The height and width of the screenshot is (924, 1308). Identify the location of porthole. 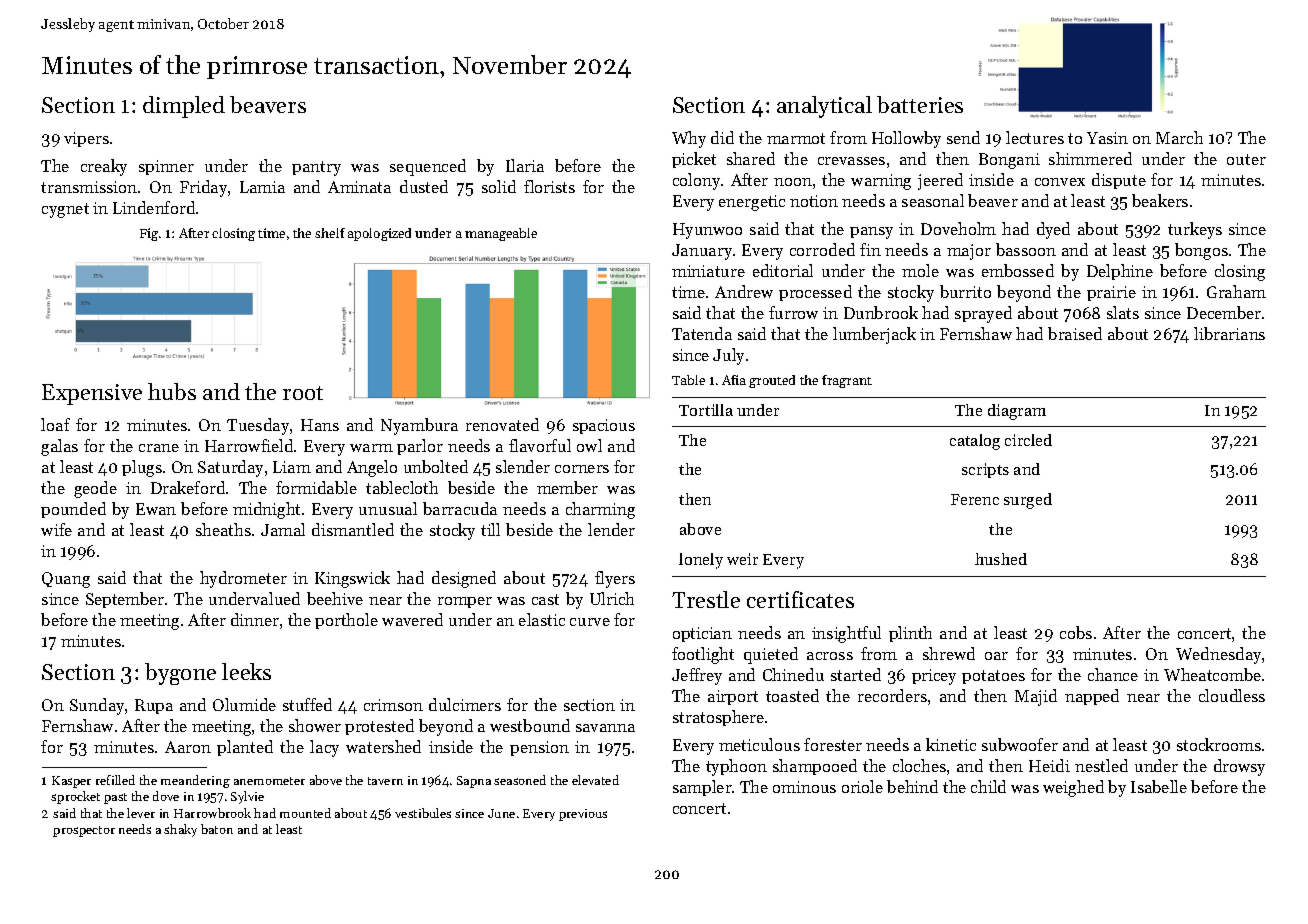
(346, 621).
